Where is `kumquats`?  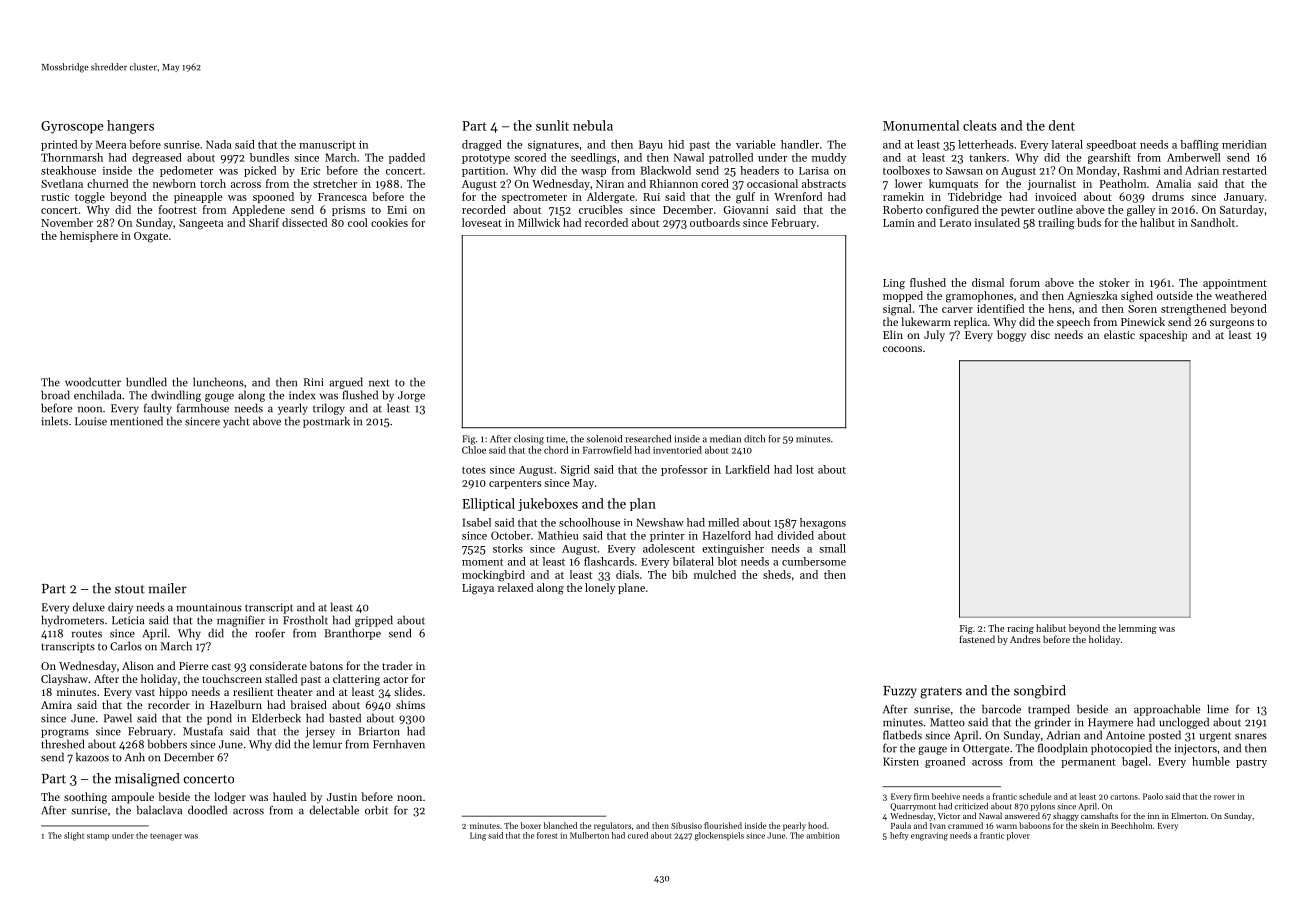
kumquats is located at coordinates (953, 184).
